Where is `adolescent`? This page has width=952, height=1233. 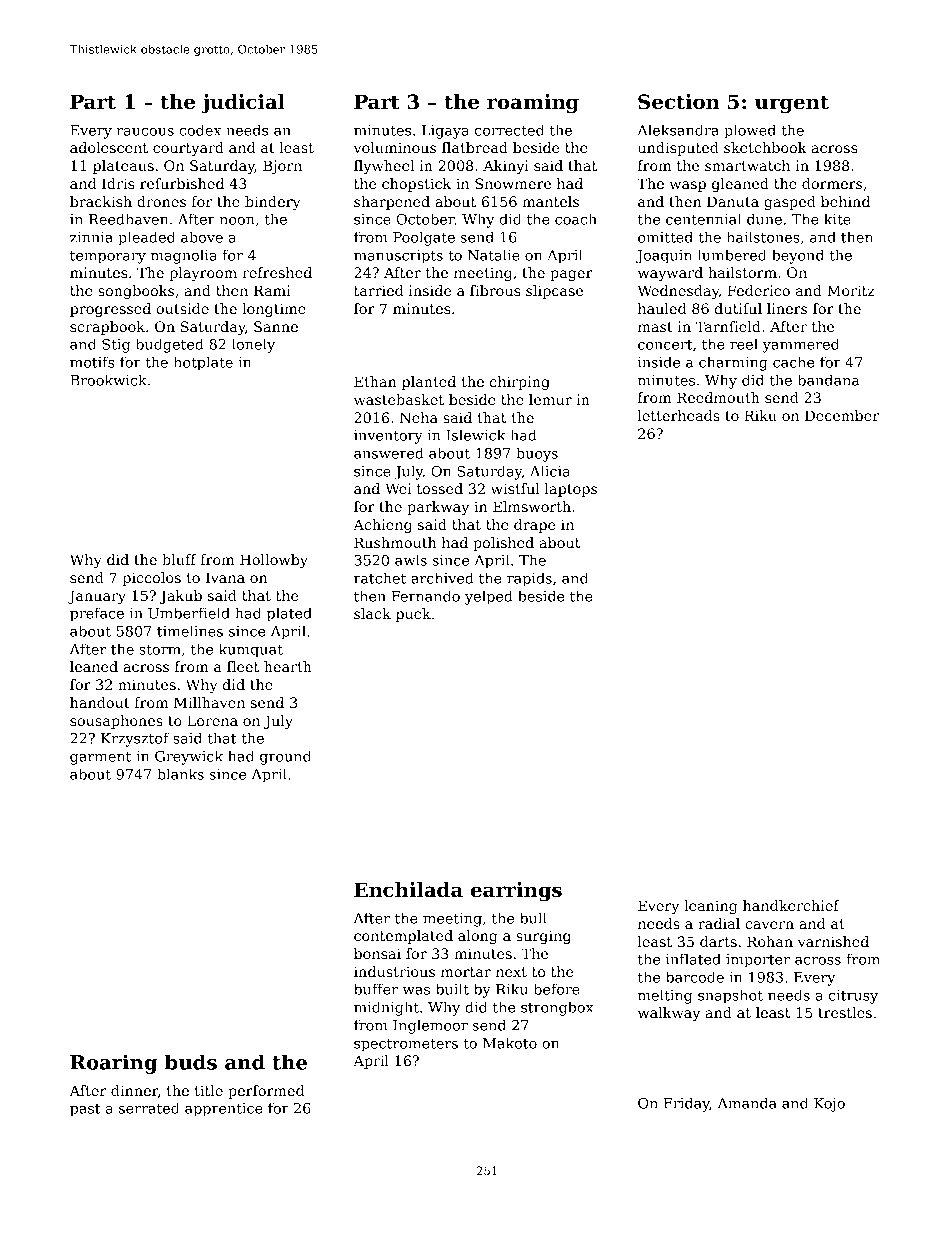
adolescent is located at coordinates (109, 147).
